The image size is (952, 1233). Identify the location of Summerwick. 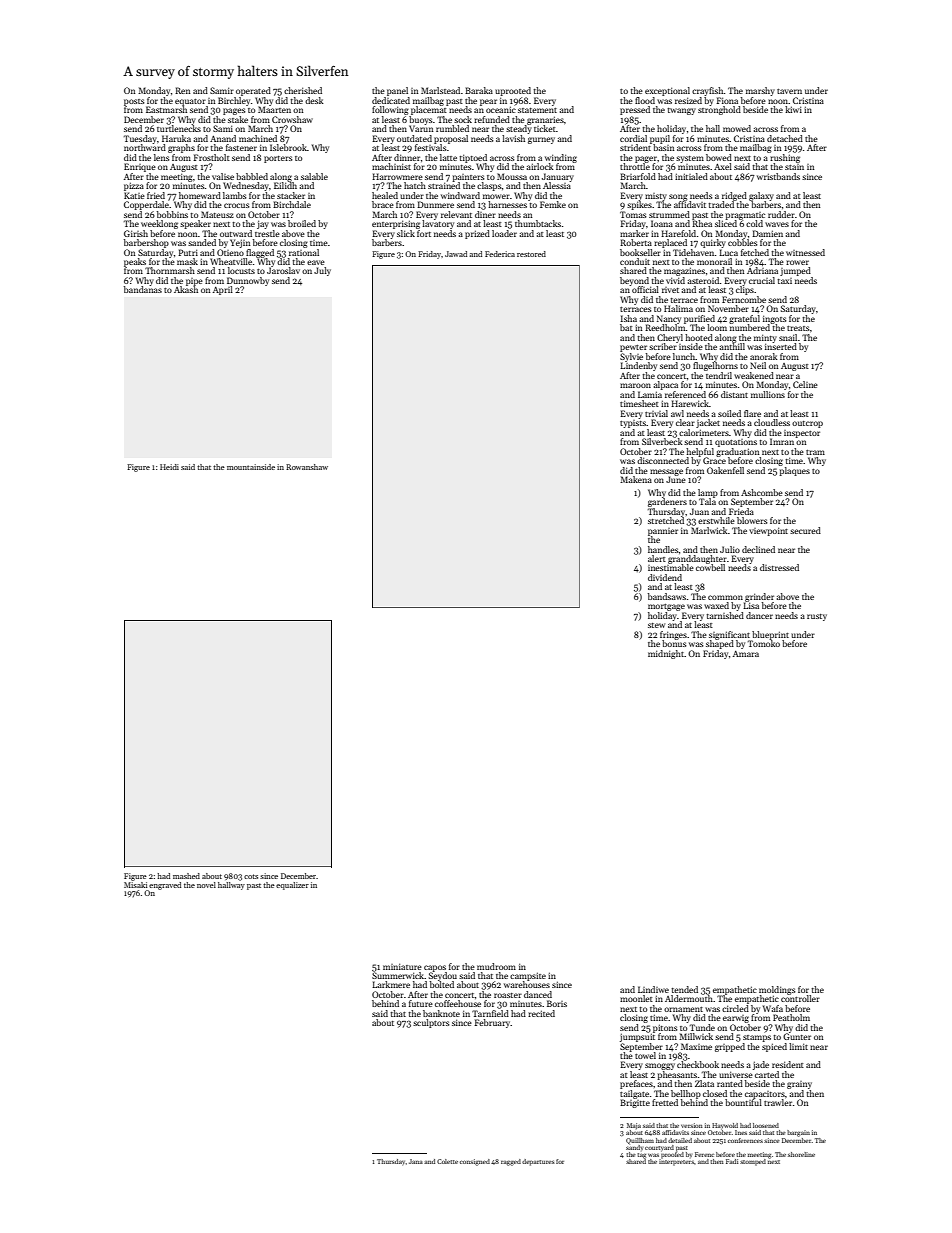
(398, 975).
